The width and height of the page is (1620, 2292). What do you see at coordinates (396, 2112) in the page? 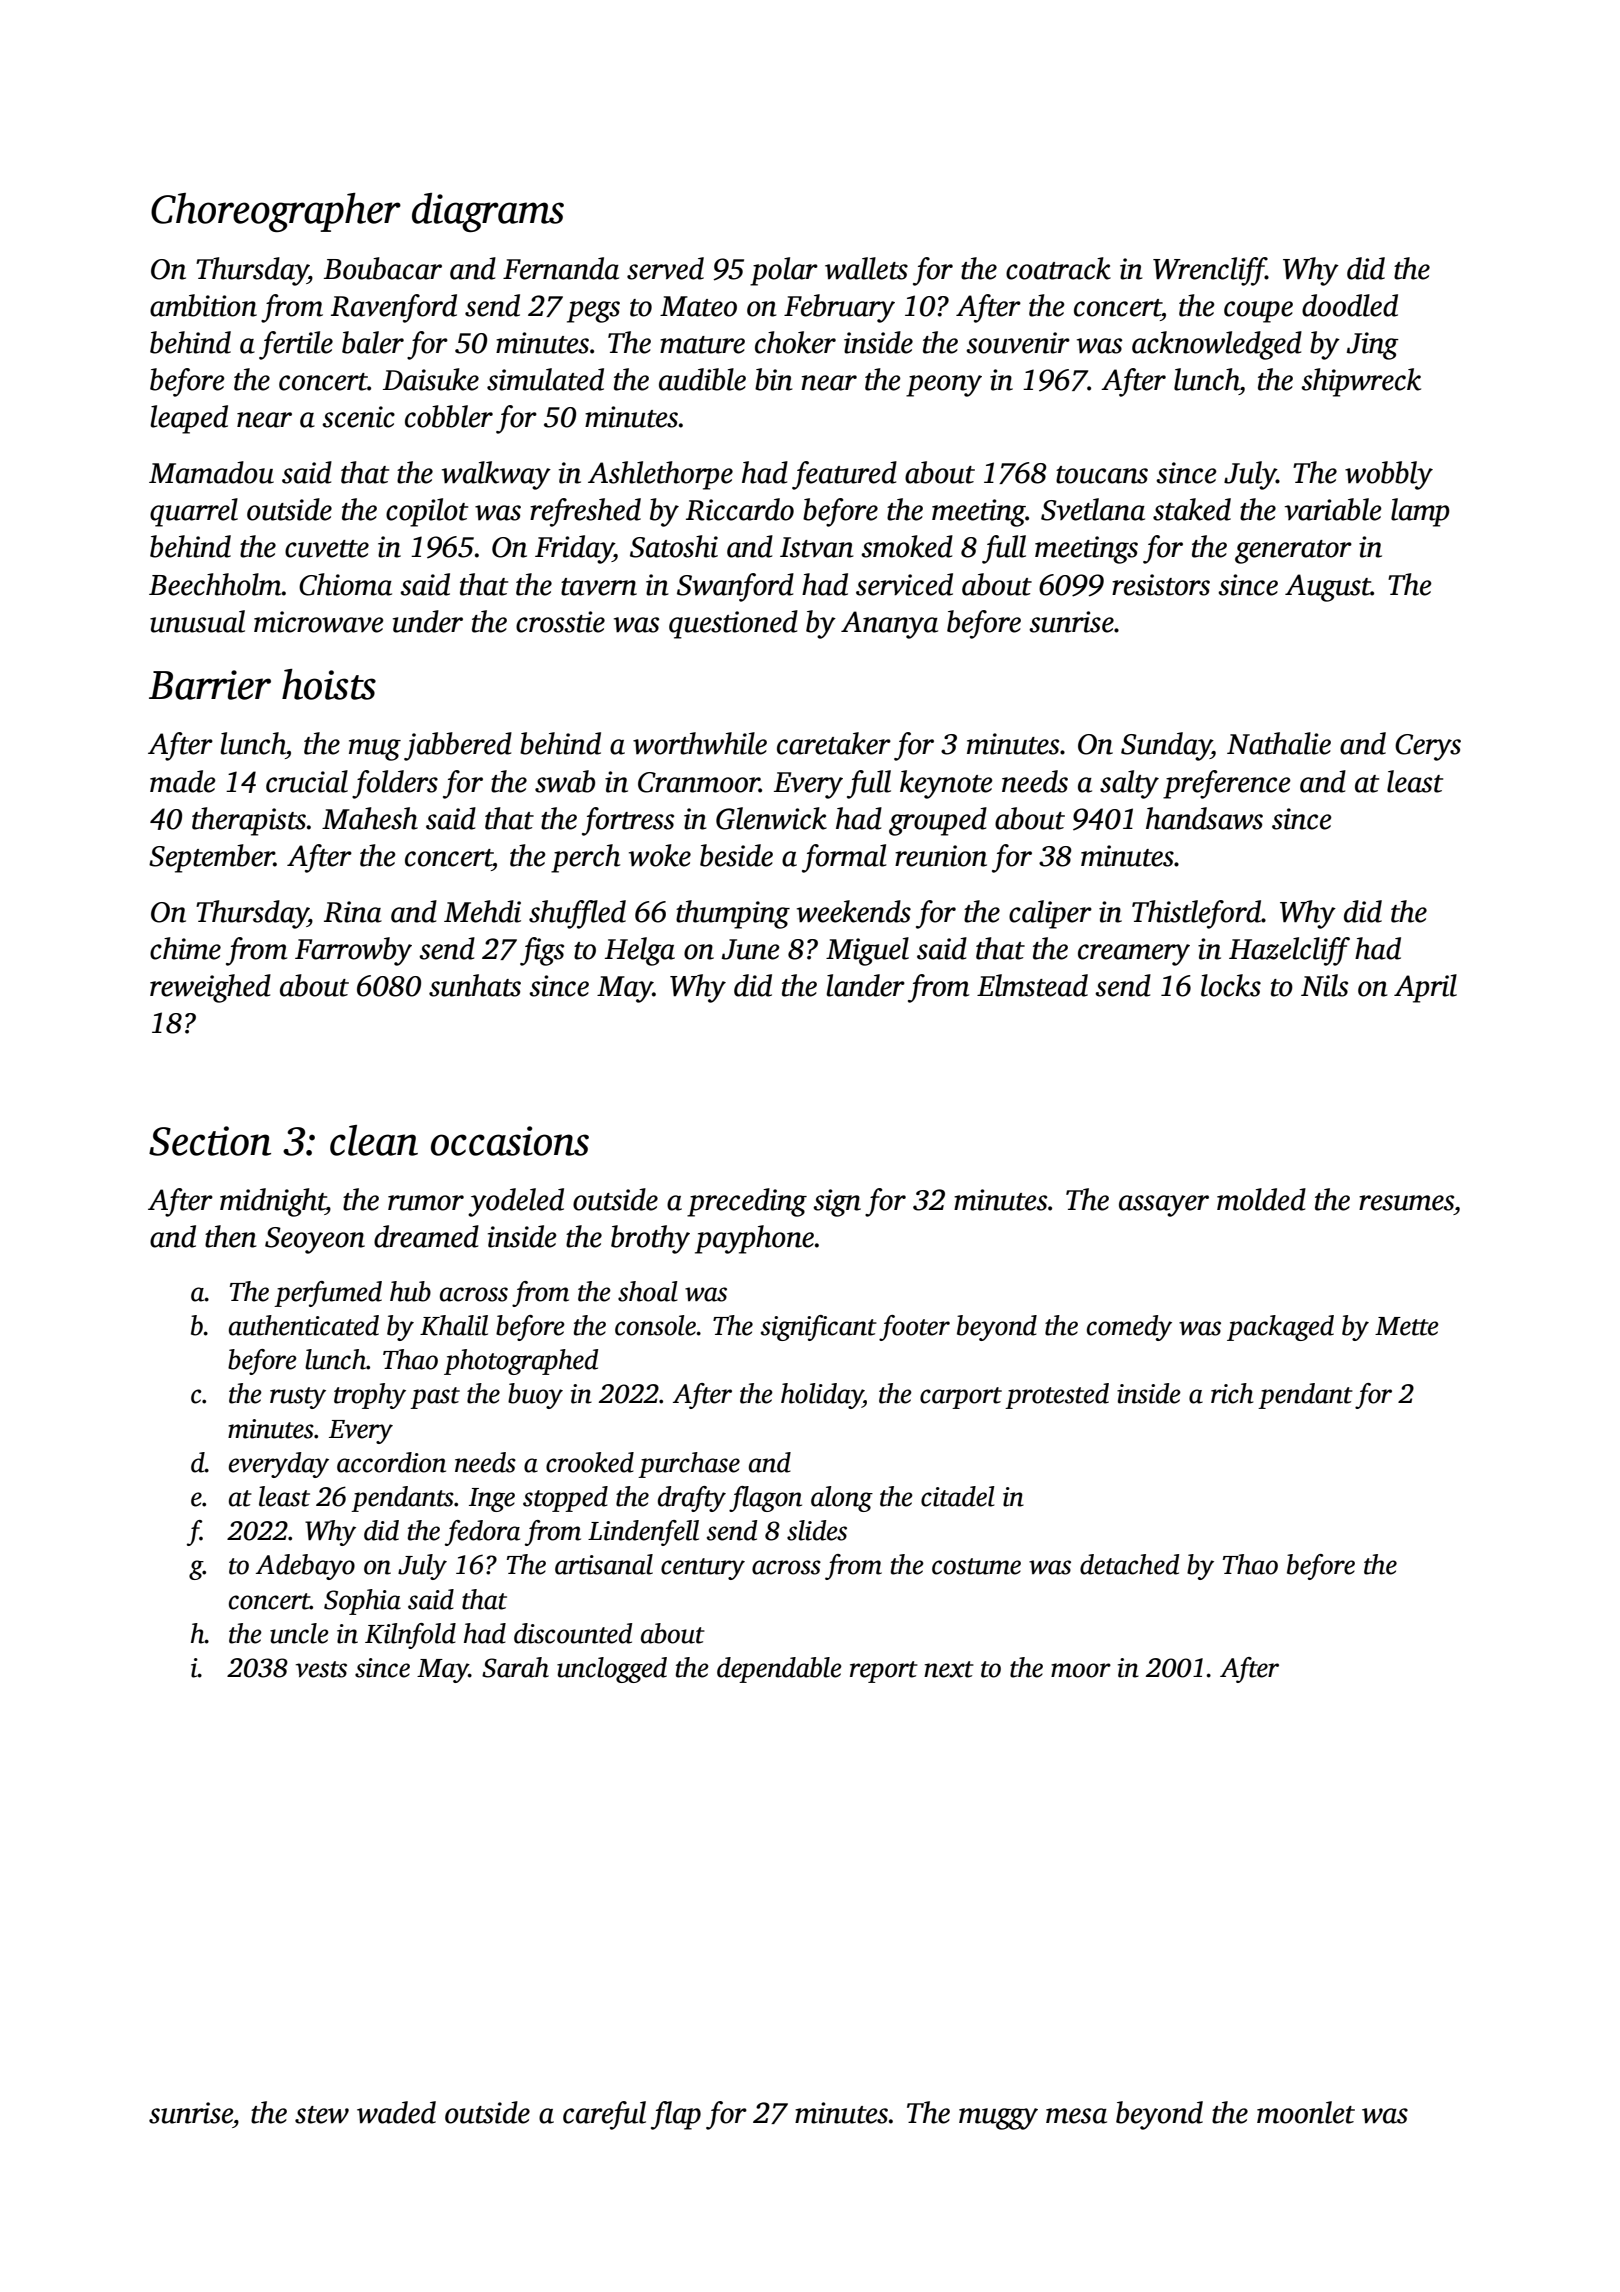
I see `waded` at bounding box center [396, 2112].
